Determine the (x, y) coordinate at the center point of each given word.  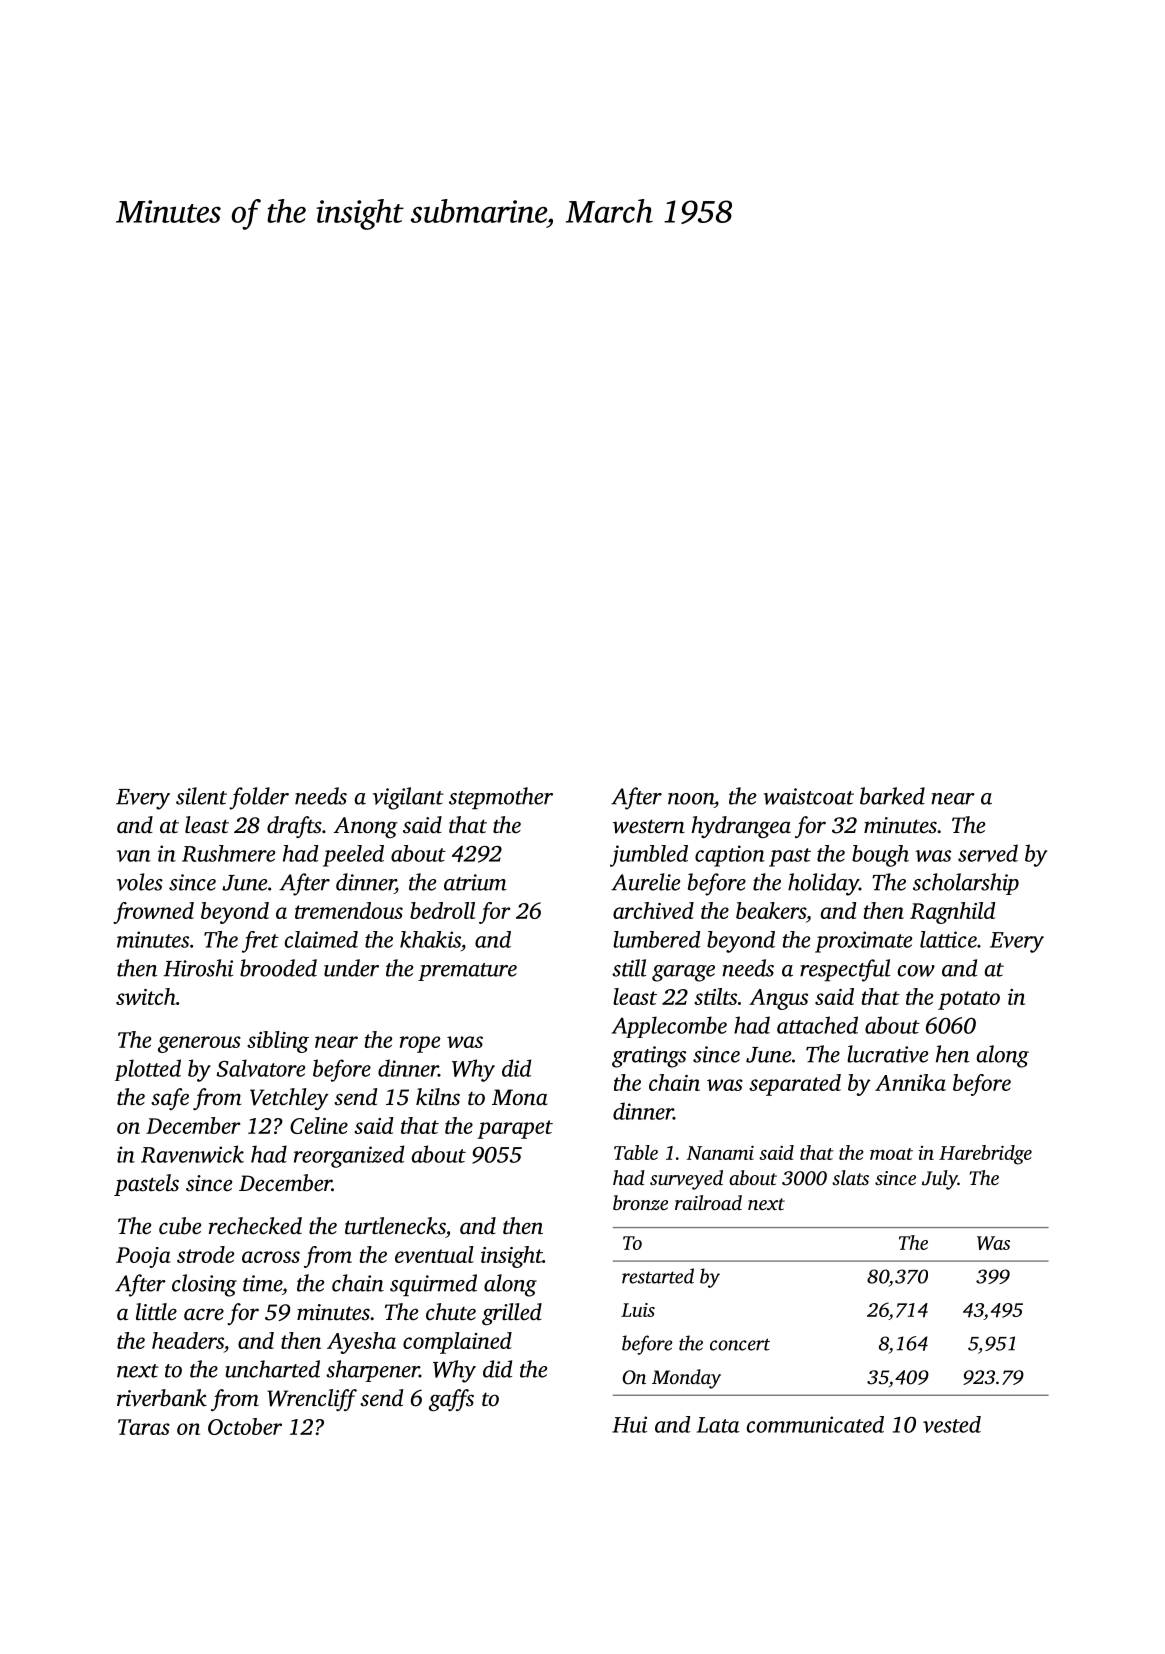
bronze (640, 1202)
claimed (321, 939)
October (245, 1426)
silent (201, 796)
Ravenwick (192, 1154)
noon (691, 799)
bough (880, 856)
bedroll (442, 910)
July (940, 1180)
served (988, 853)
